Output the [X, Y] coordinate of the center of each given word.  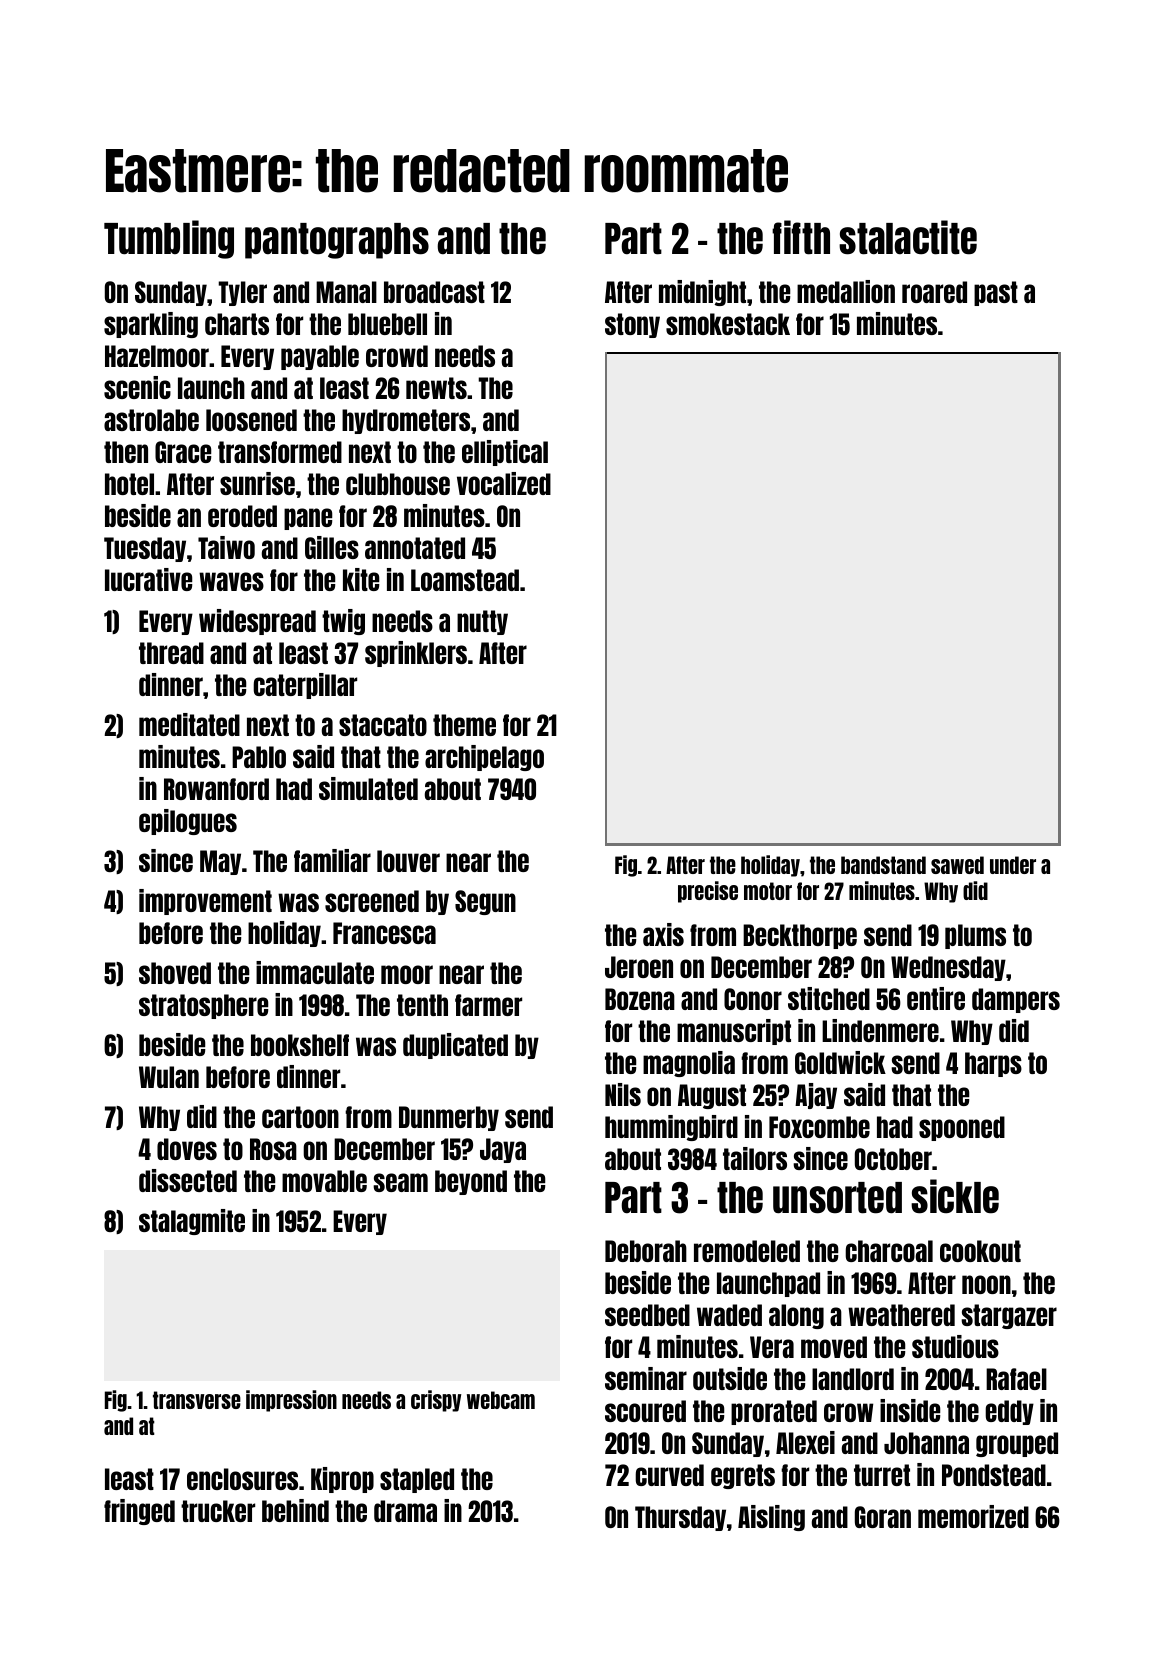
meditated [189, 724]
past [996, 293]
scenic [137, 387]
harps [993, 1064]
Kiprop [342, 1480]
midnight [702, 293]
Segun [485, 902]
